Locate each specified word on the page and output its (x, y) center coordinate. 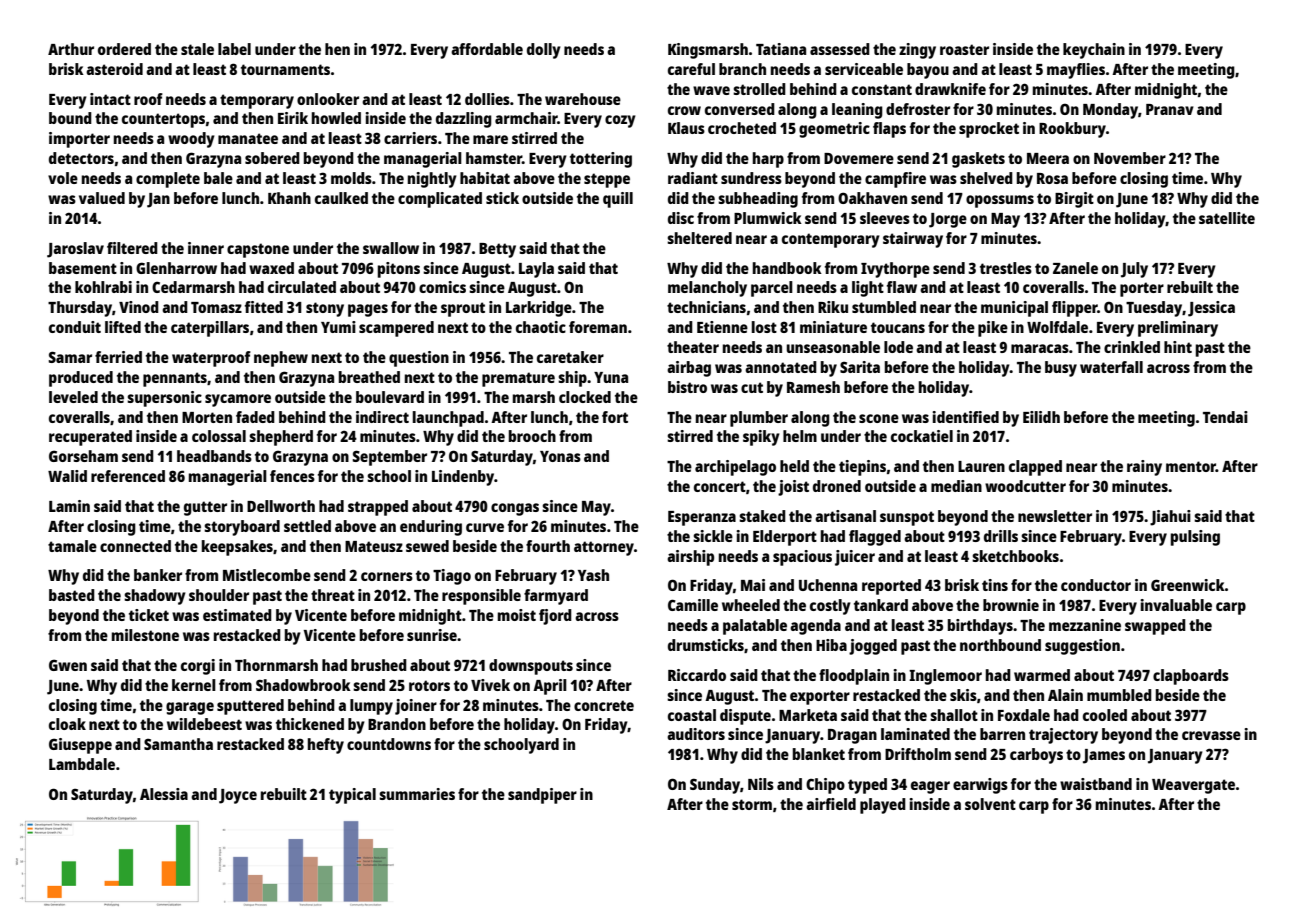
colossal (219, 436)
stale (197, 49)
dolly (544, 51)
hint (1178, 347)
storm (752, 804)
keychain (1094, 51)
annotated (781, 367)
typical (352, 796)
